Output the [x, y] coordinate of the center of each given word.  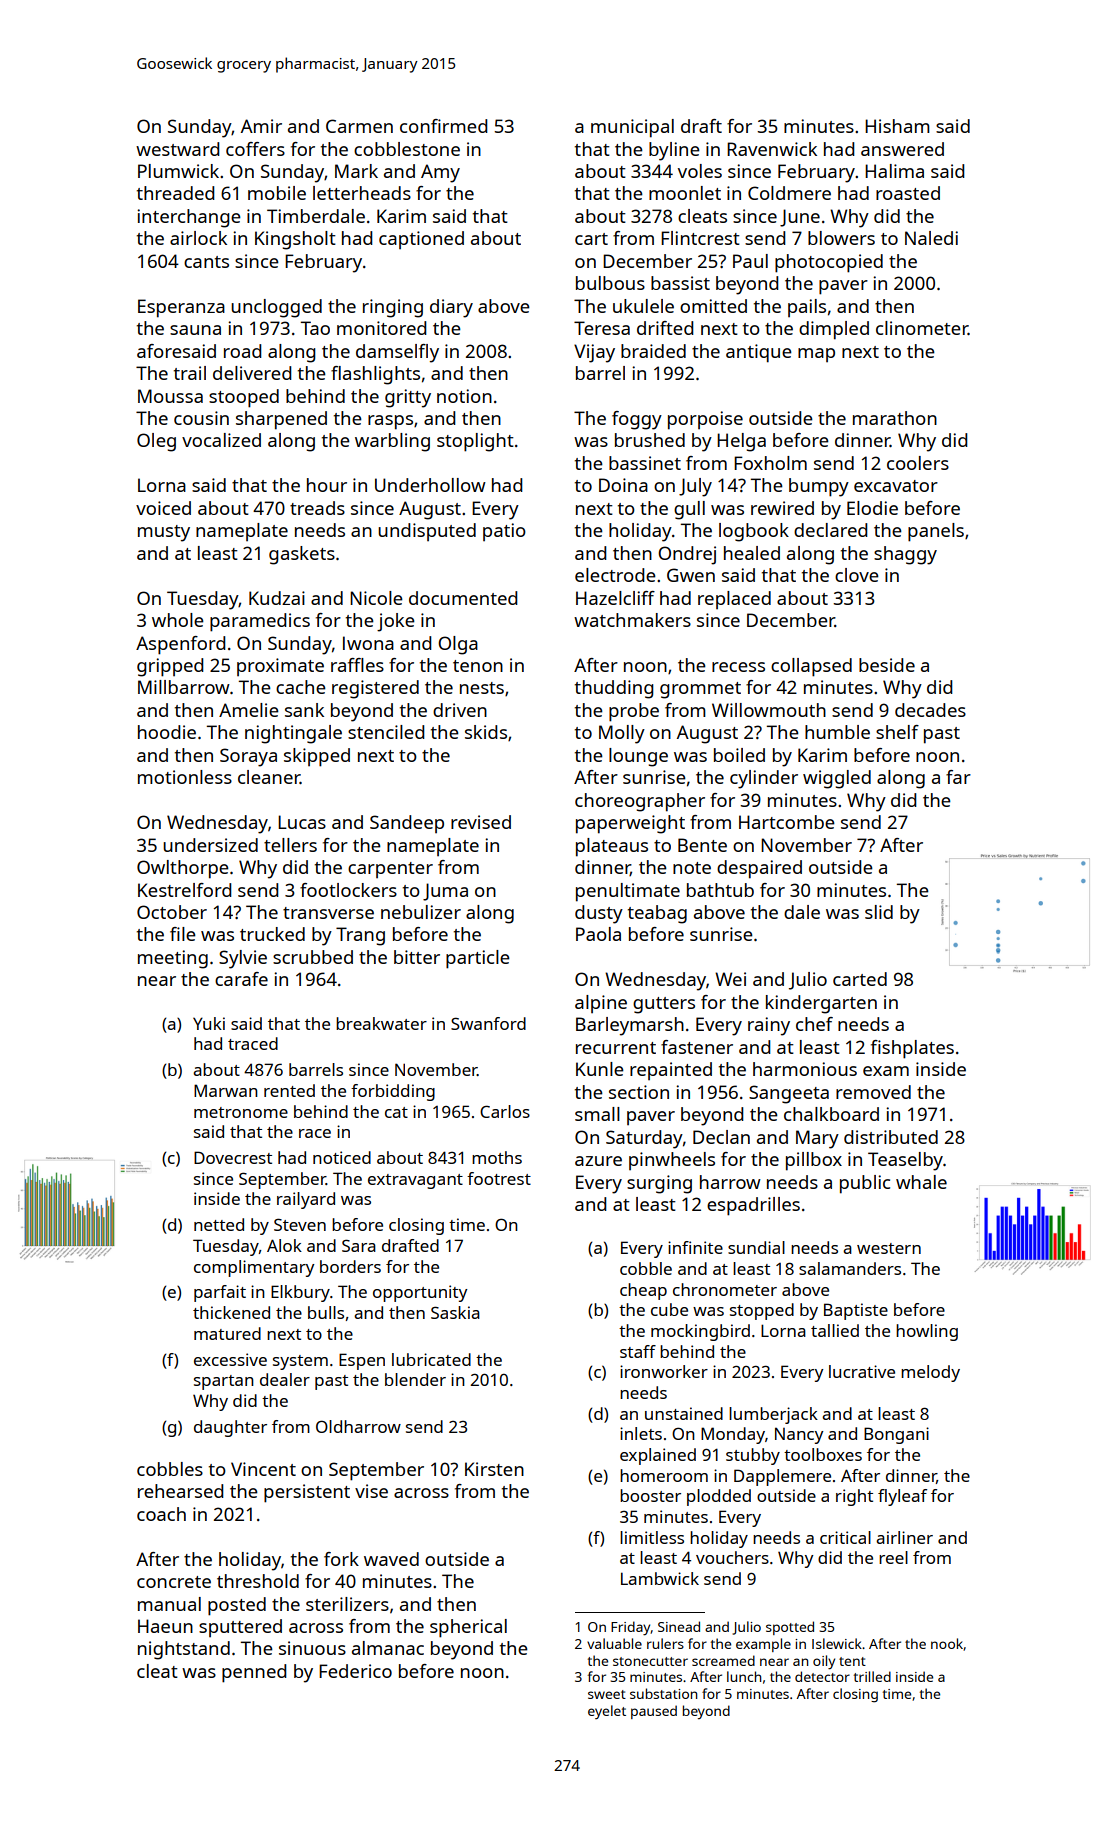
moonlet [685, 193]
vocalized [221, 440]
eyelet [607, 1712]
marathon [895, 418]
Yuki [209, 1023]
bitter [417, 957]
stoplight [475, 442]
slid [879, 912]
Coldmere [789, 193]
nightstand [184, 1650]
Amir [261, 126]
